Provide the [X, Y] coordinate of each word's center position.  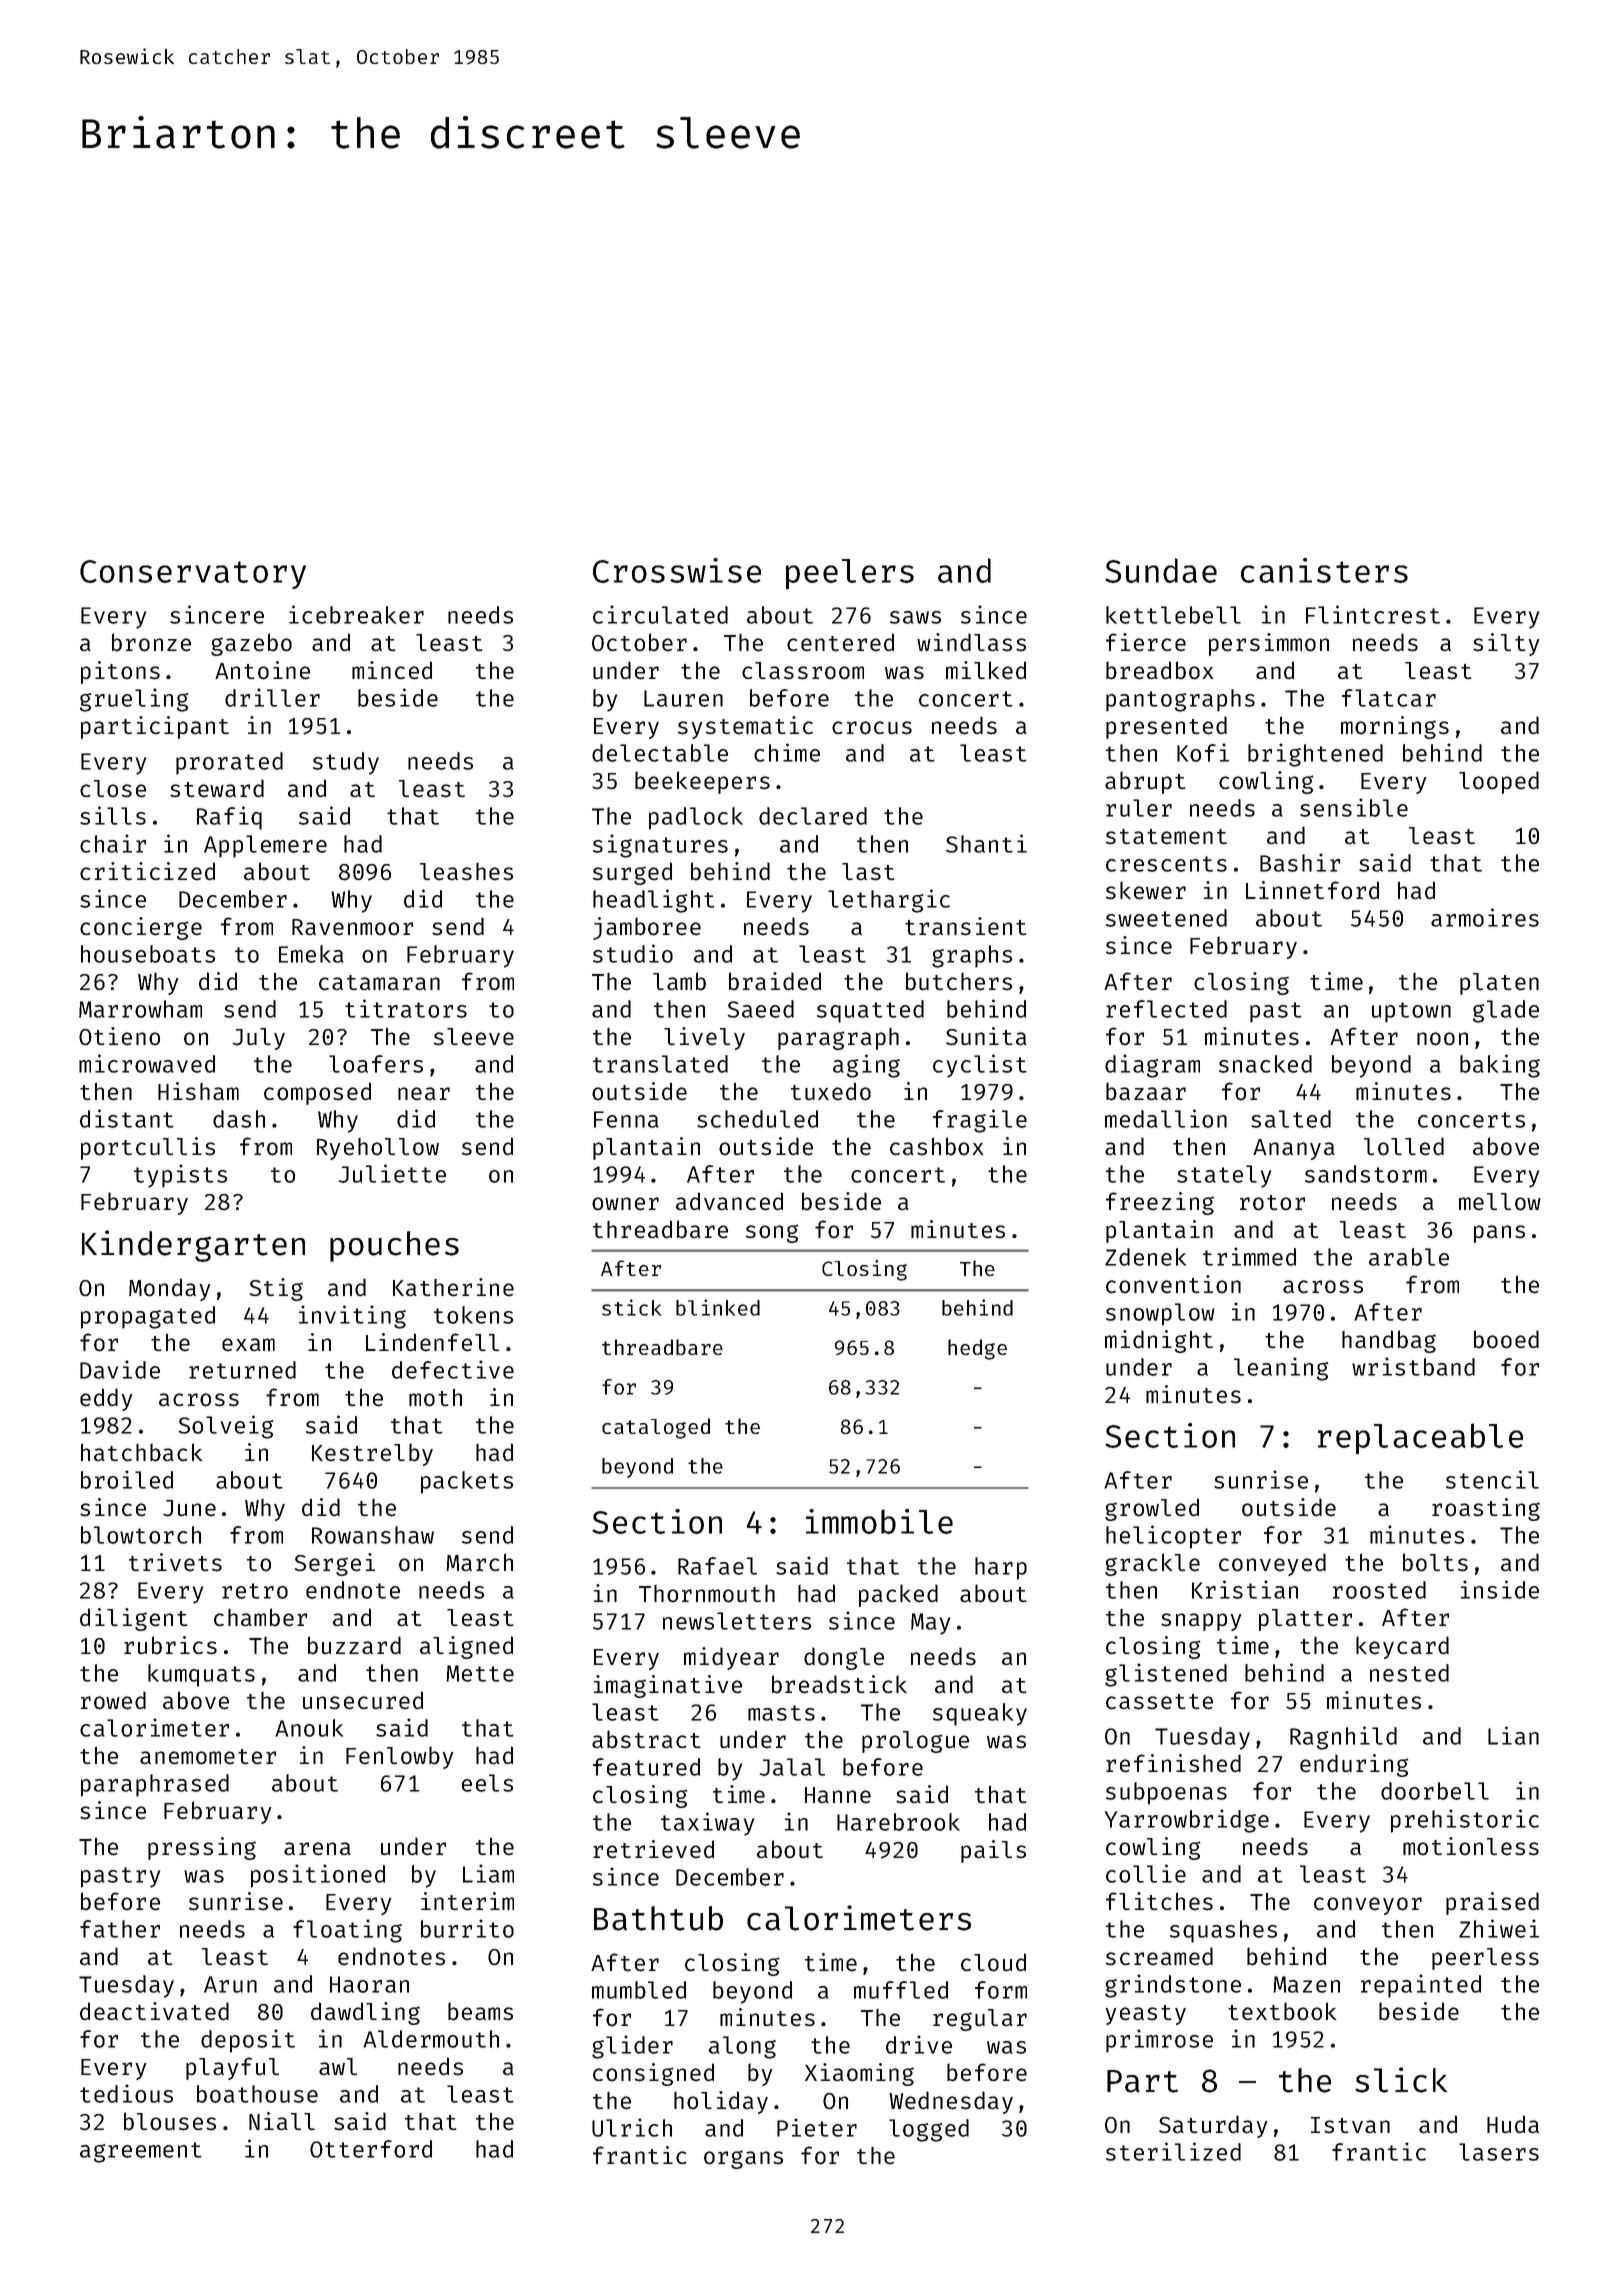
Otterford [371, 2149]
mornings [1395, 727]
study [346, 763]
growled [1152, 1509]
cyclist [980, 1066]
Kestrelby [372, 1454]
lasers [1499, 2152]
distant [127, 1118]
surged [632, 873]
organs [743, 2159]
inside [1500, 1589]
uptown [1411, 1012]
